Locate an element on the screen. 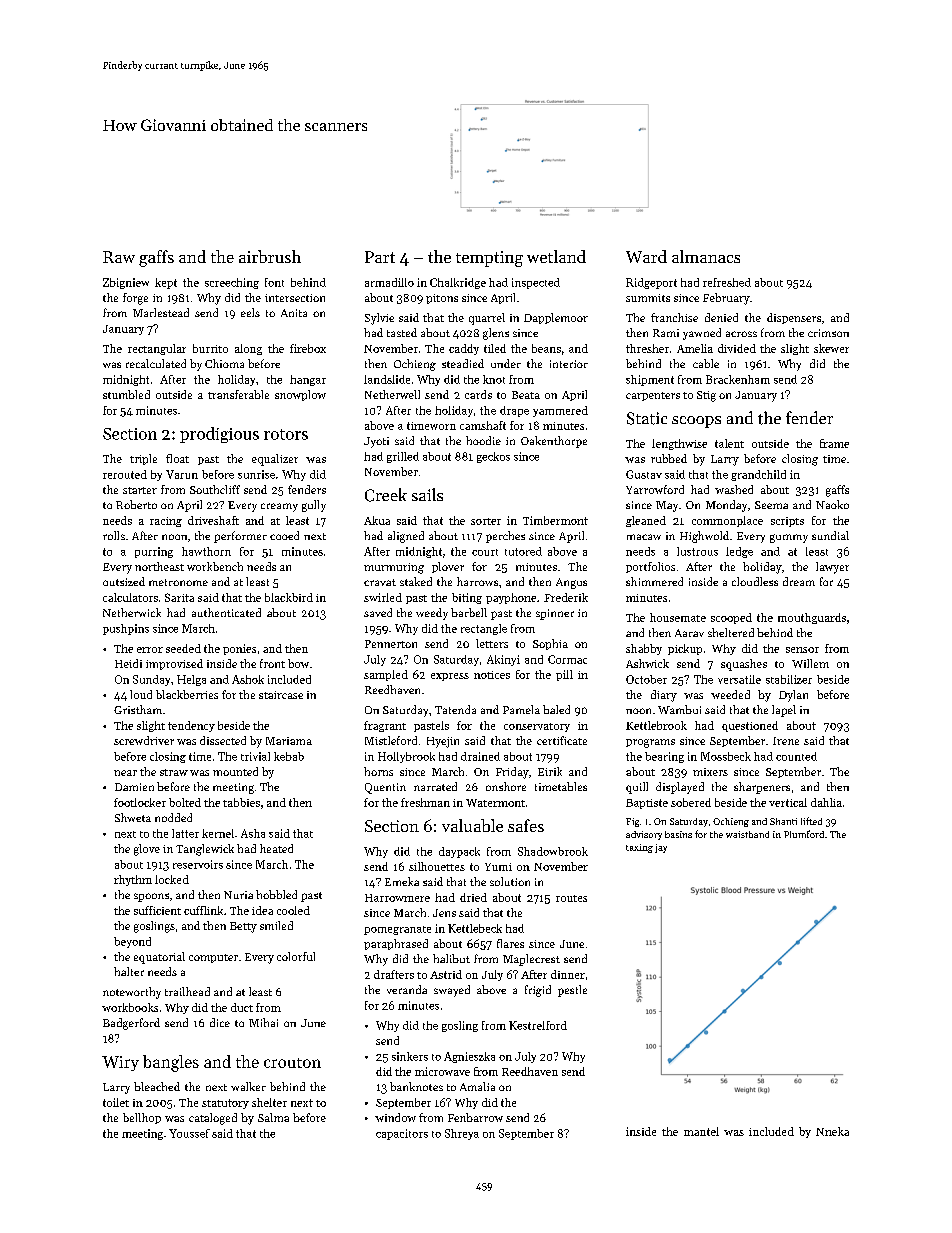  Salma is located at coordinates (273, 1117).
